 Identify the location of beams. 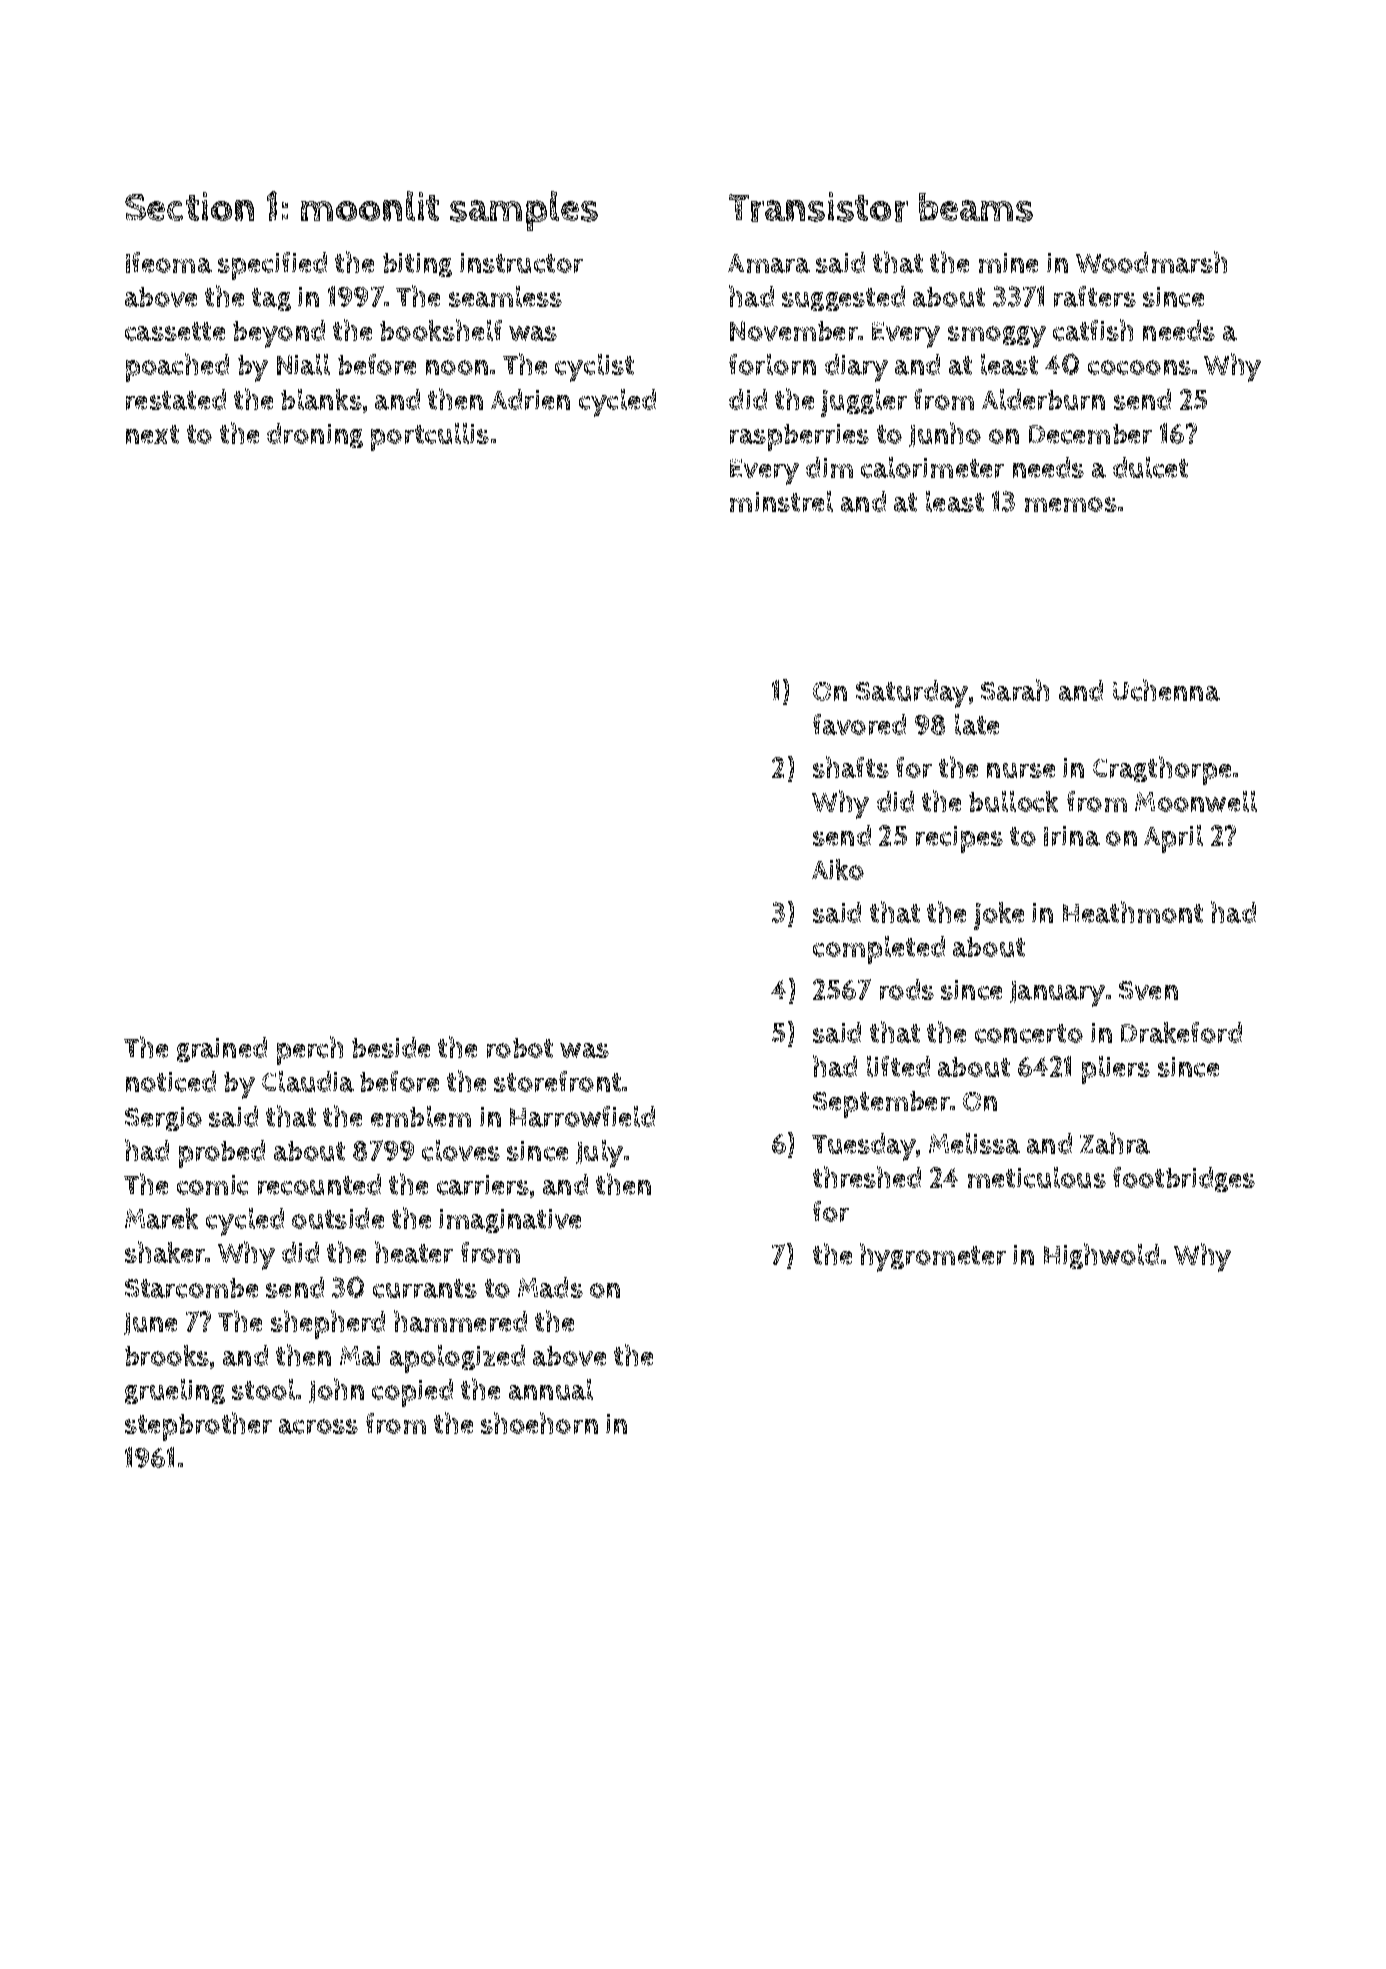
(976, 207).
